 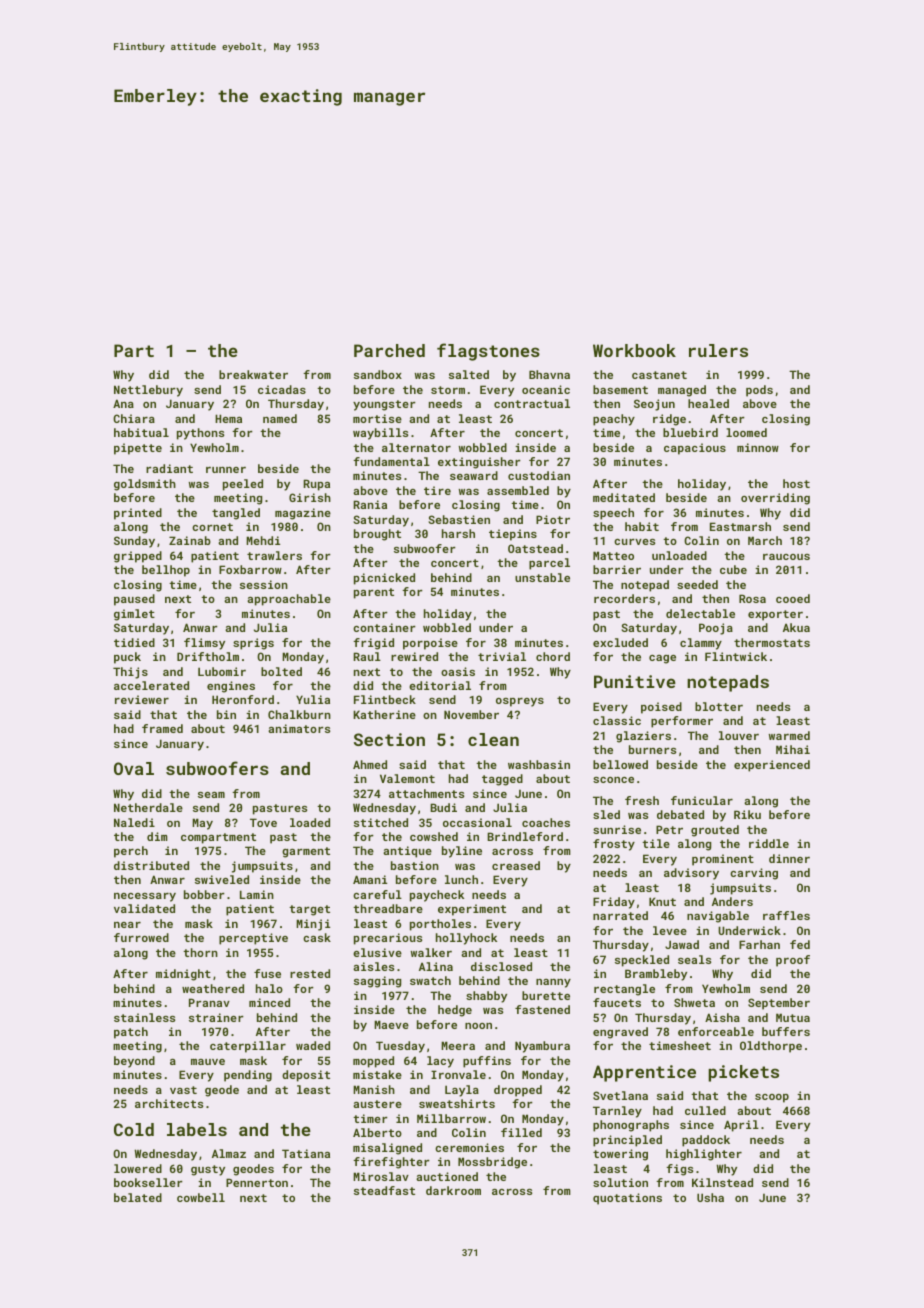 I want to click on tiepins, so click(x=513, y=535).
